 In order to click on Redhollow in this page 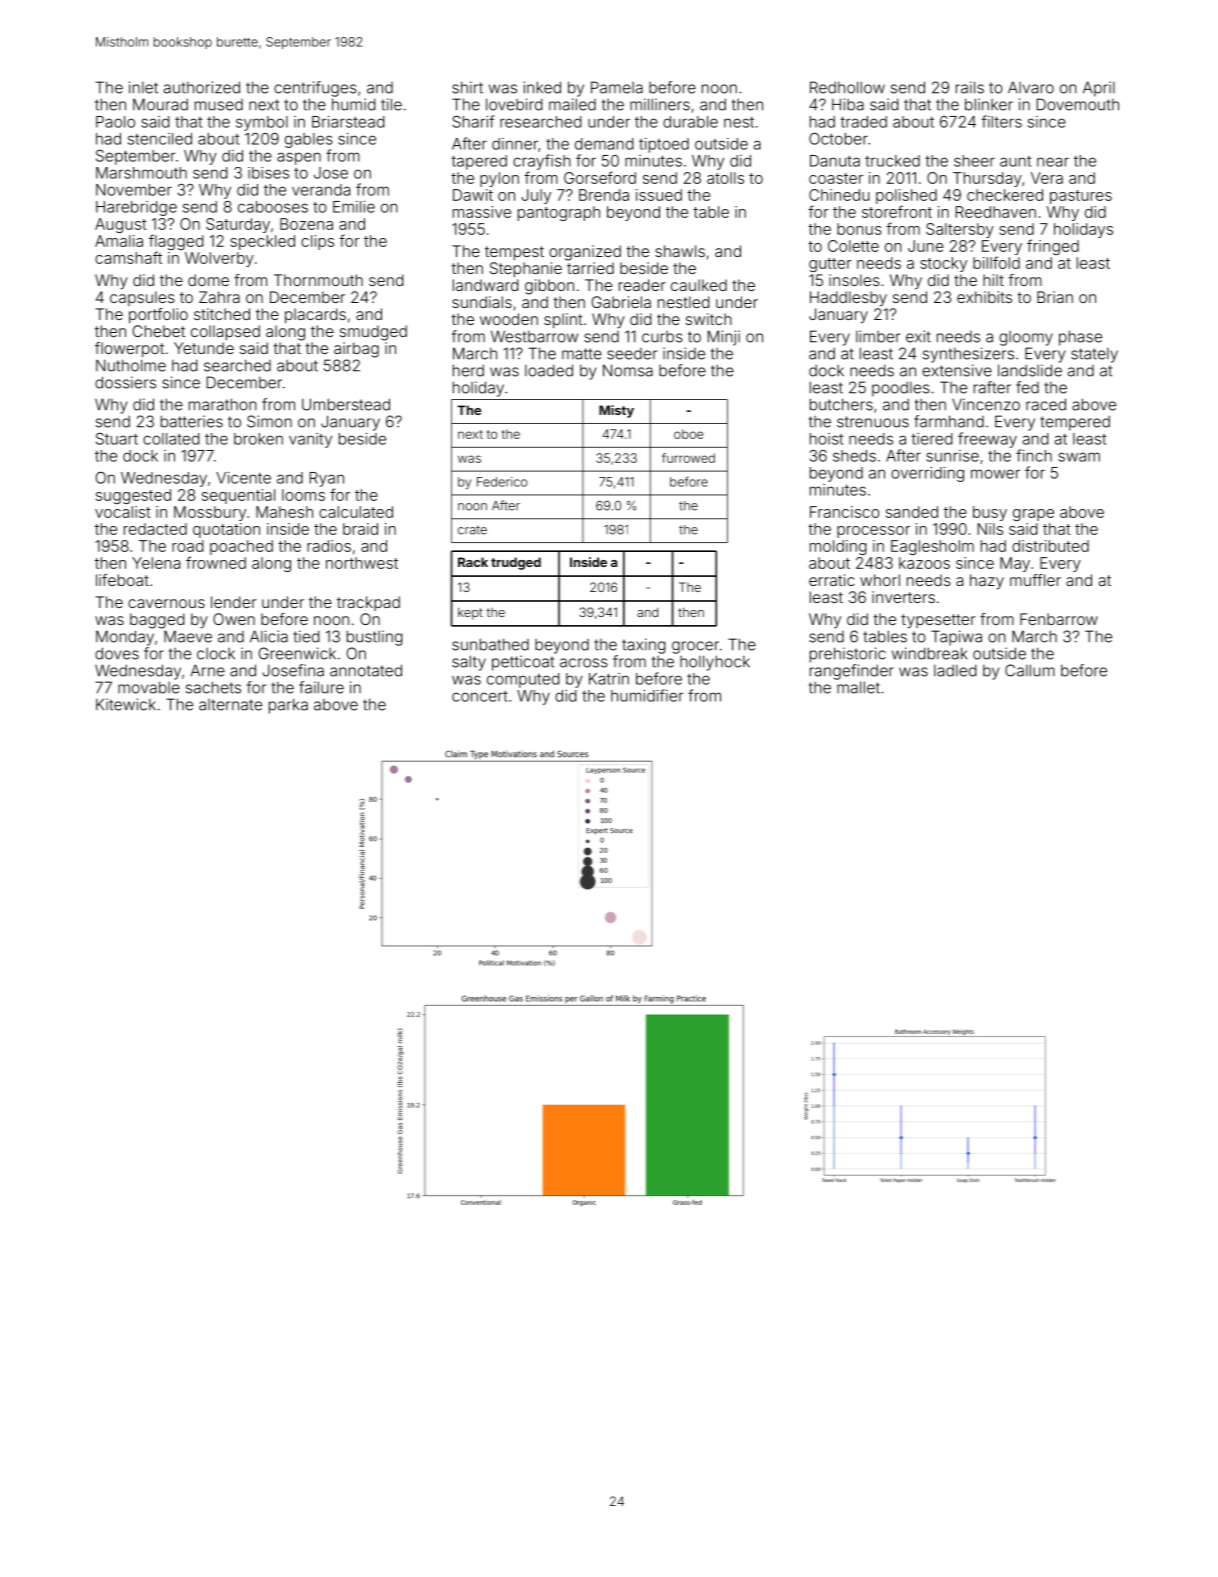, I will do `click(847, 87)`.
